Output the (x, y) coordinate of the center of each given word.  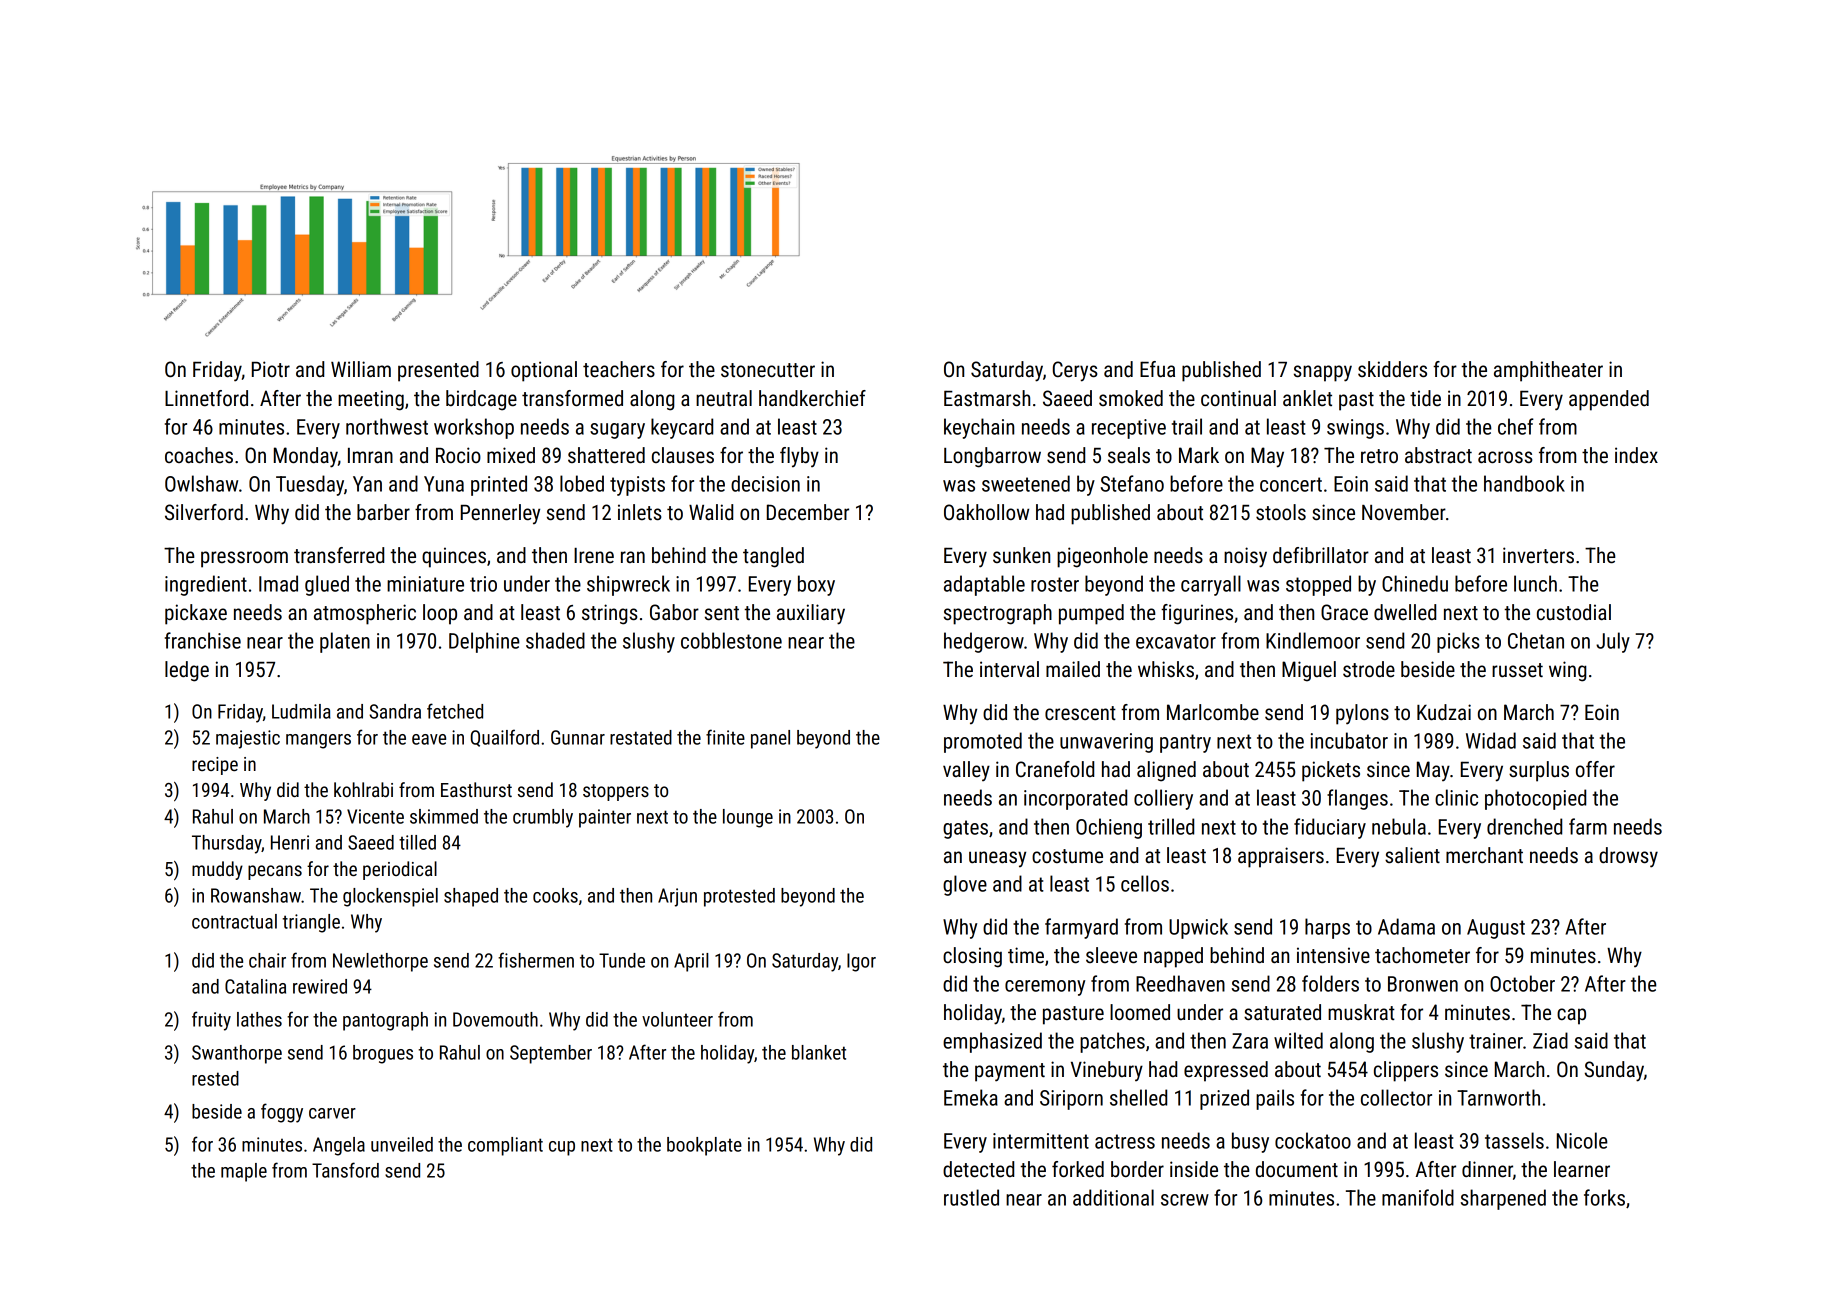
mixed (511, 455)
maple (244, 1172)
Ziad (1550, 1040)
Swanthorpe (237, 1054)
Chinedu (1415, 583)
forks (1604, 1197)
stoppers (616, 792)
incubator (1349, 740)
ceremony (1045, 988)
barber (383, 512)
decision (765, 483)
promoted (983, 742)
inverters (1538, 555)
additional (1113, 1197)
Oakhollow (986, 512)
